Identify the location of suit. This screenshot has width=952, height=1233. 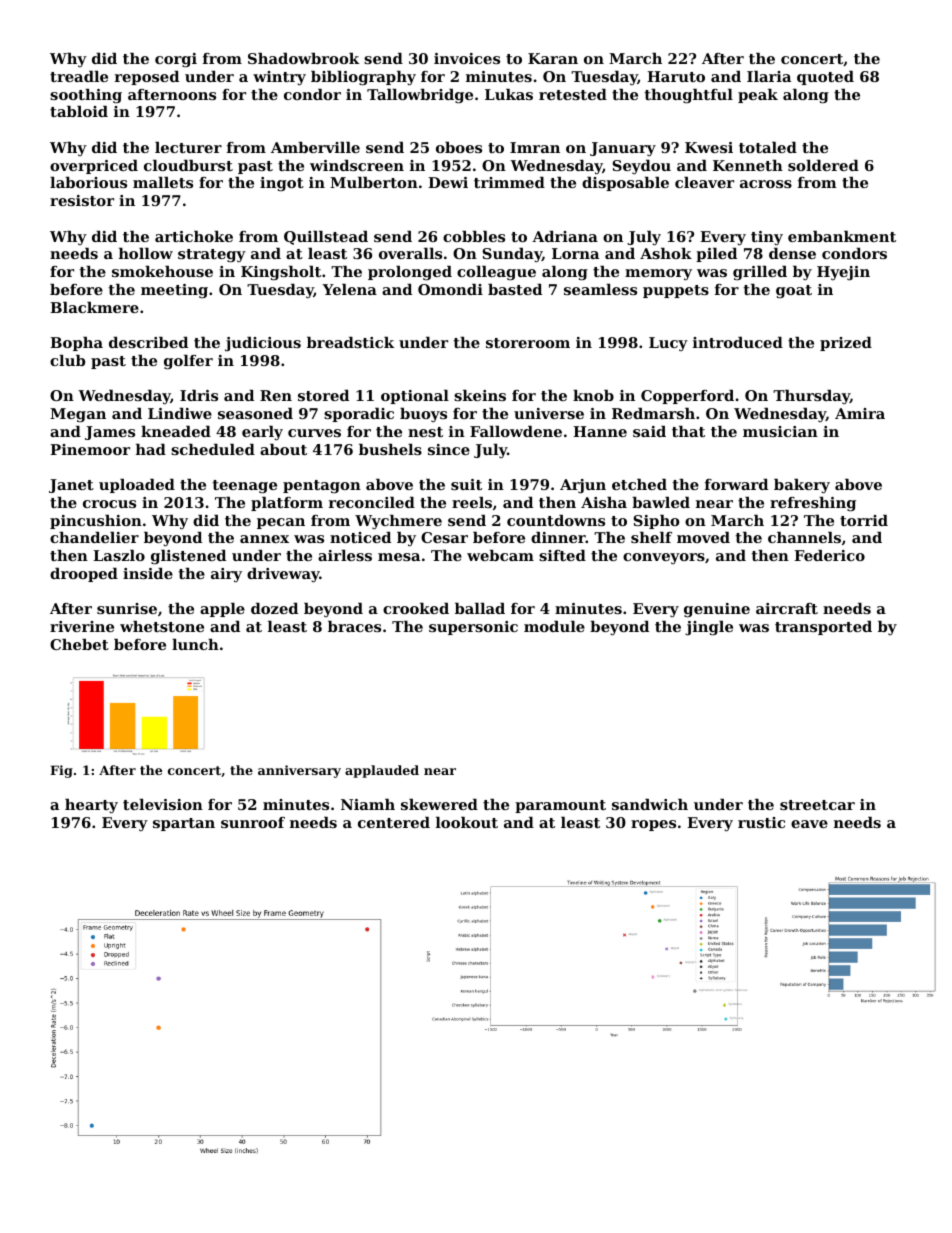
(466, 484).
